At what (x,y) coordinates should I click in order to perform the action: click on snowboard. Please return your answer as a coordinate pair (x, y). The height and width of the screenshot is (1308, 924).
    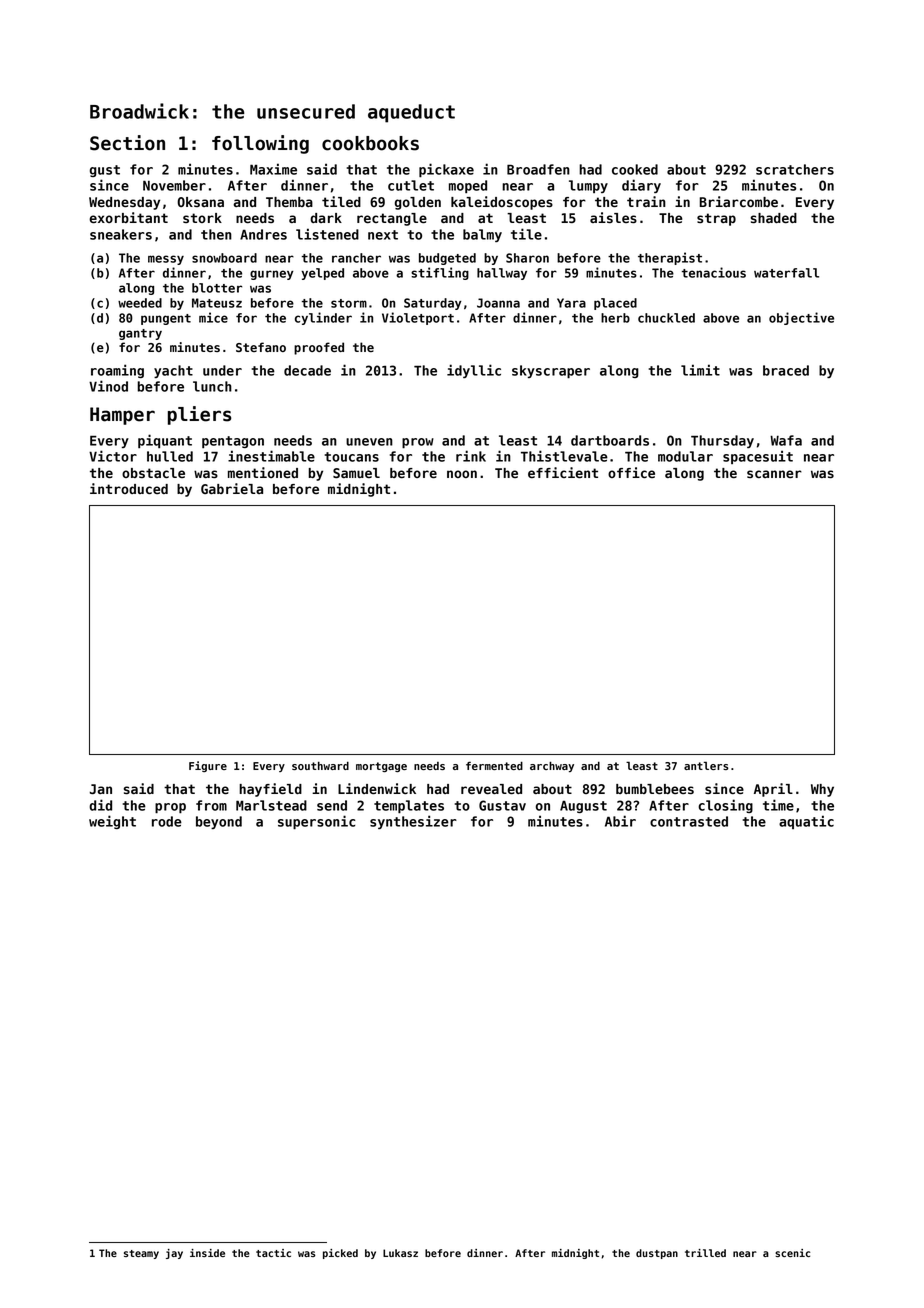
    Looking at the image, I should click on (224, 258).
